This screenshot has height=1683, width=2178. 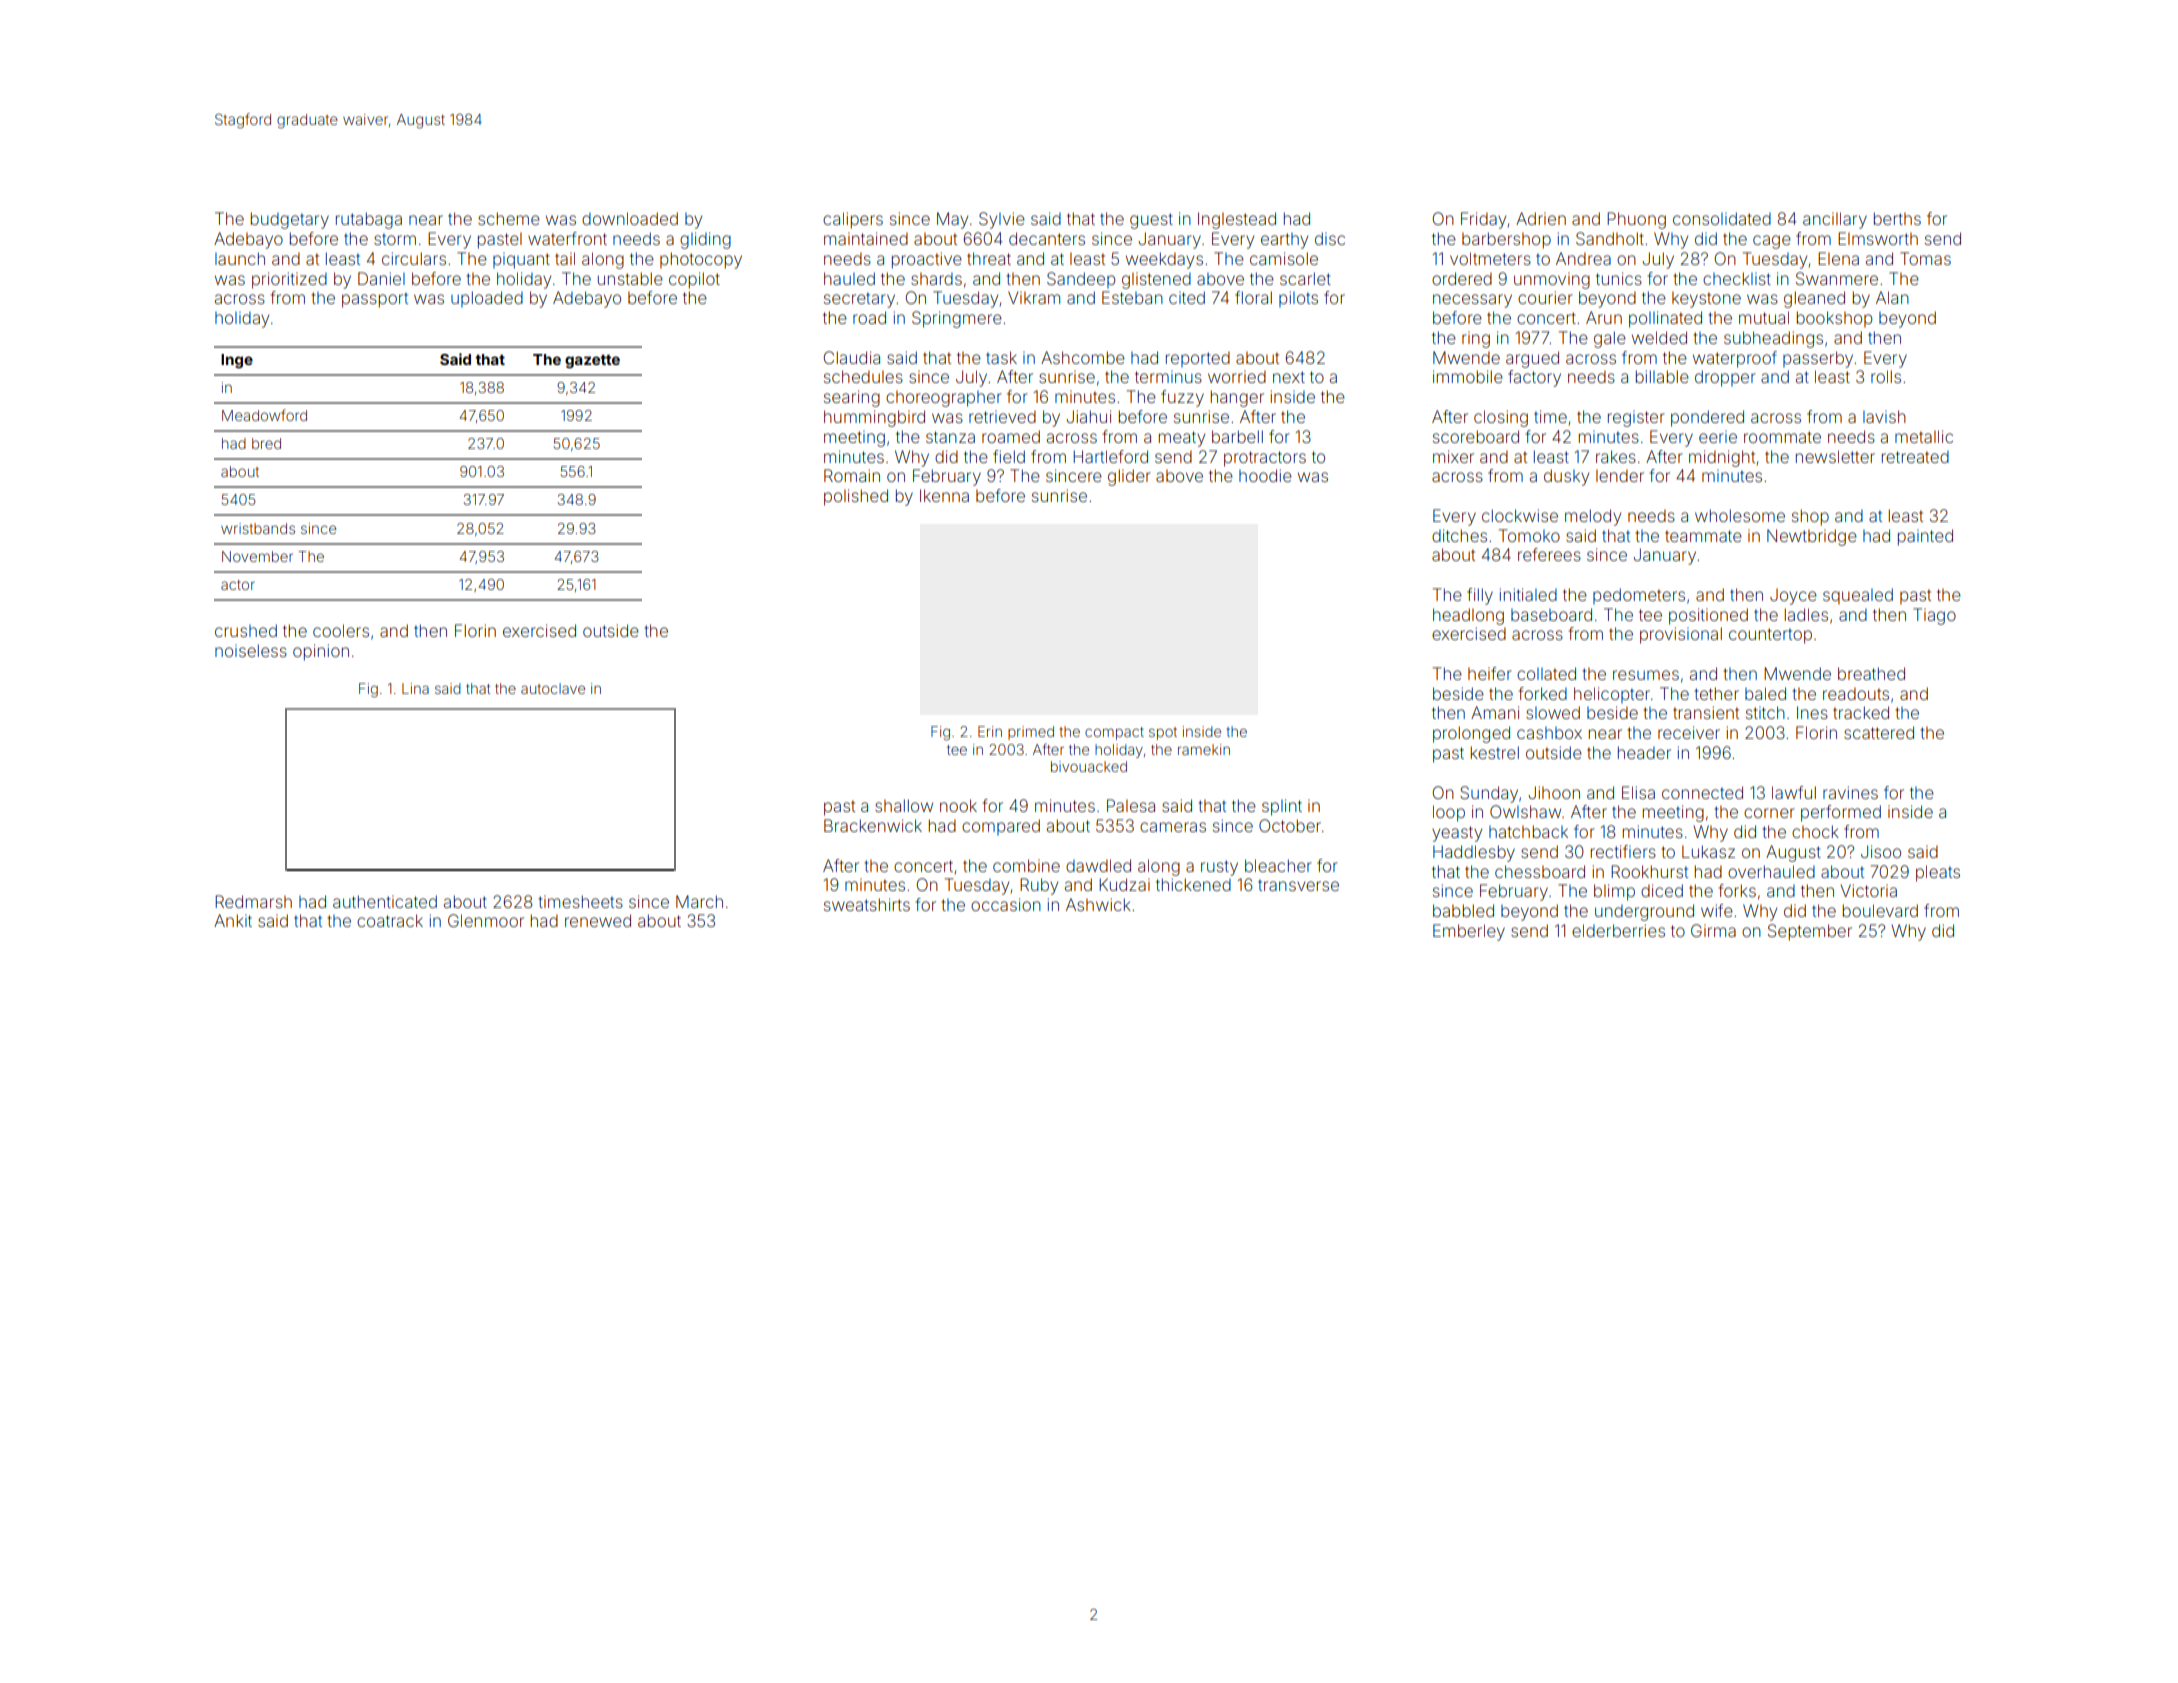 I want to click on prioritized, so click(x=289, y=280).
